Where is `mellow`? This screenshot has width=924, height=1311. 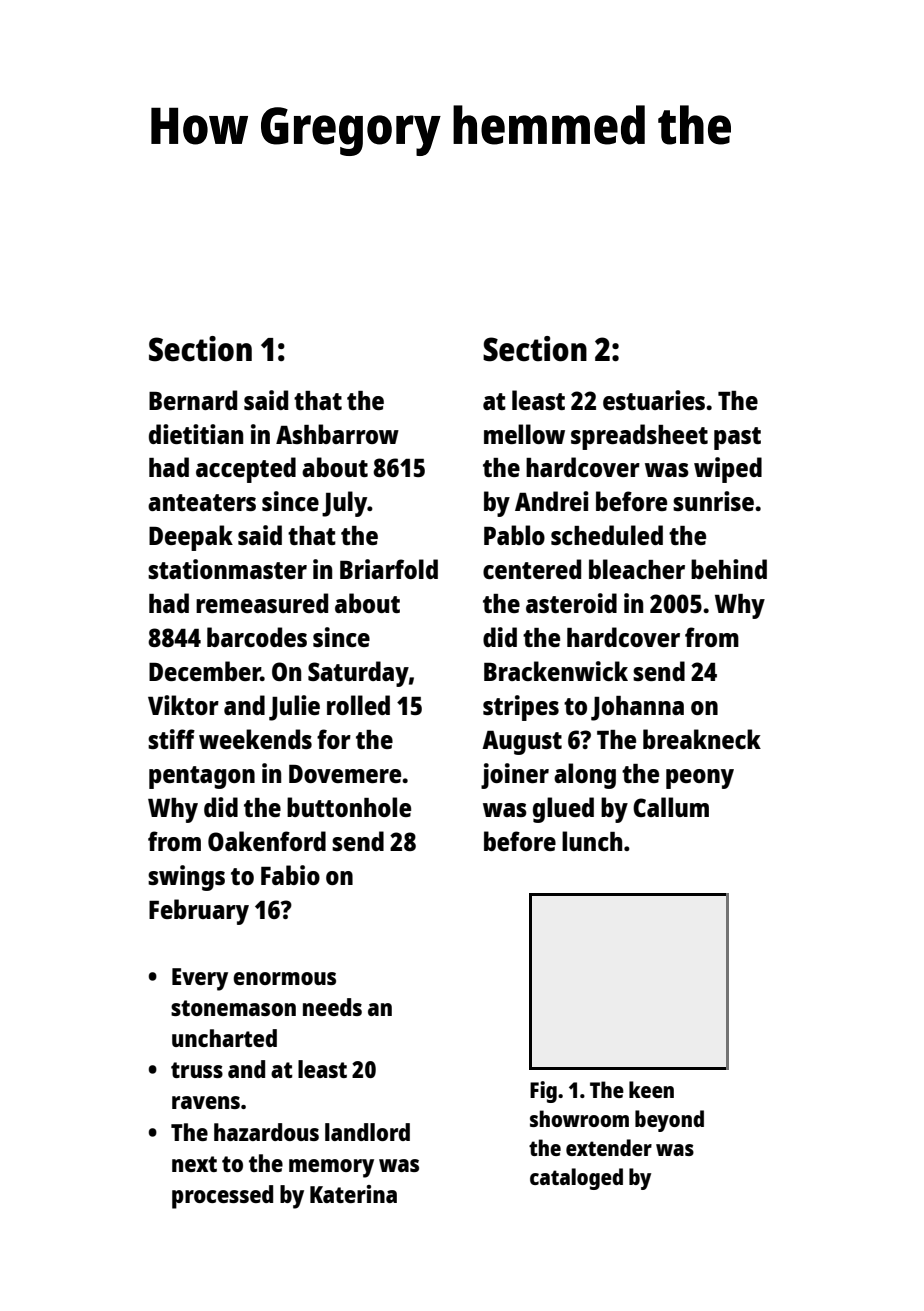 mellow is located at coordinates (524, 434).
